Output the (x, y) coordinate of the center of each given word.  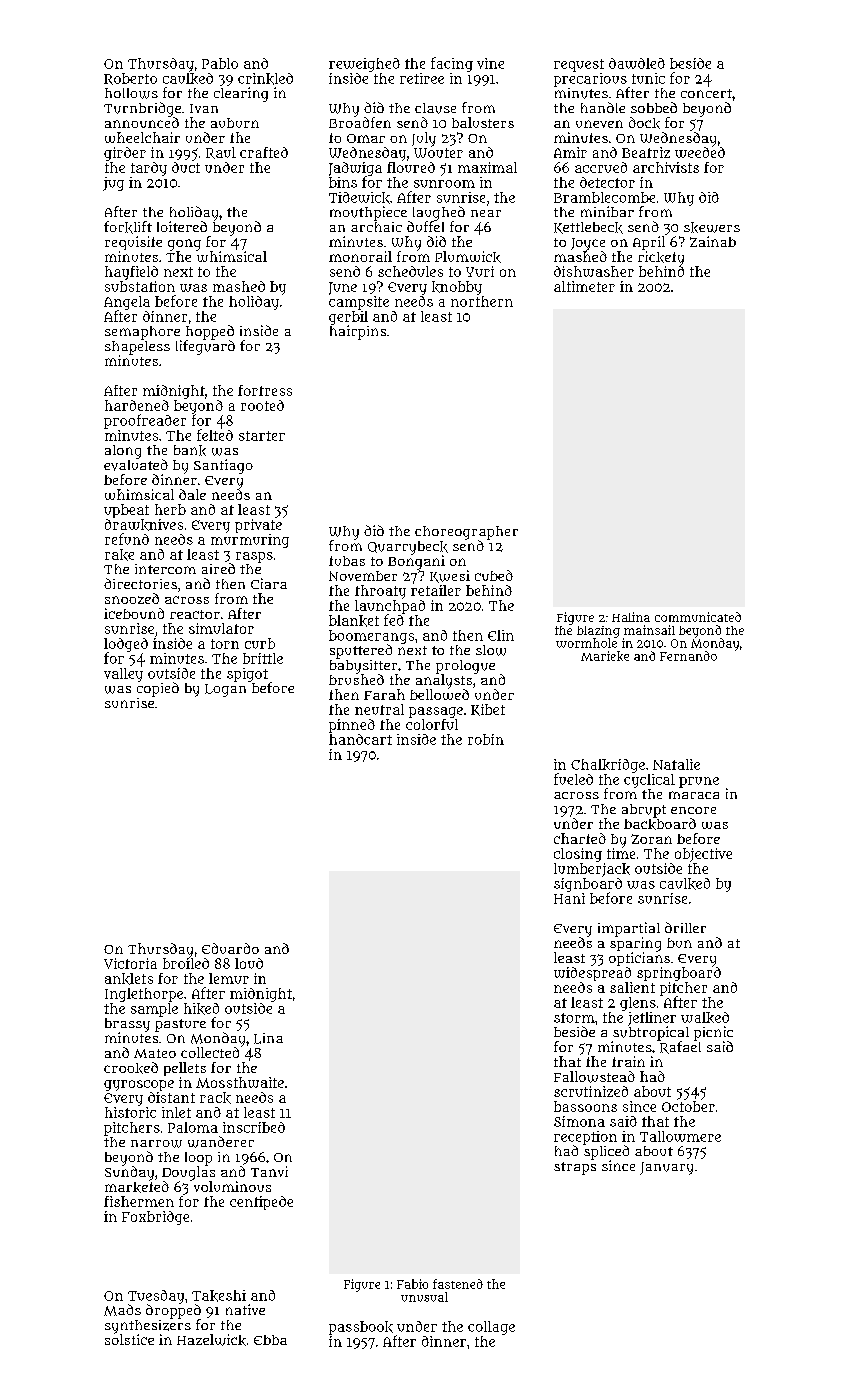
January (666, 1168)
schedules (410, 271)
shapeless (137, 348)
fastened (458, 1284)
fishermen (139, 1201)
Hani (569, 898)
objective (703, 855)
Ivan (204, 108)
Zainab (713, 241)
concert (706, 93)
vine (490, 63)
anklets (129, 979)
